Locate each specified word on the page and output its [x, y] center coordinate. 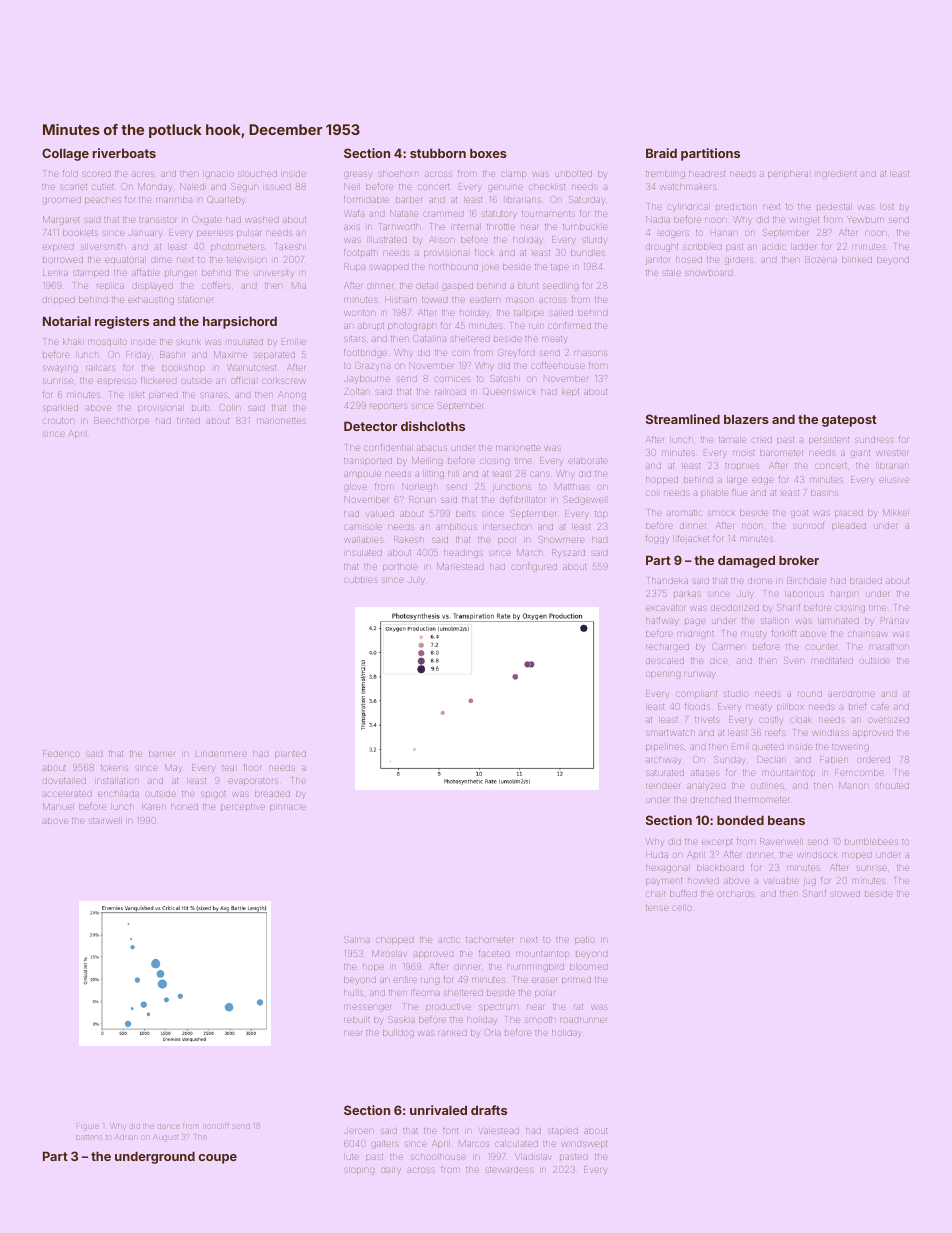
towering [850, 748]
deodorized [735, 608]
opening [663, 675]
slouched [257, 174]
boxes [488, 153]
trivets [707, 720]
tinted [188, 421]
